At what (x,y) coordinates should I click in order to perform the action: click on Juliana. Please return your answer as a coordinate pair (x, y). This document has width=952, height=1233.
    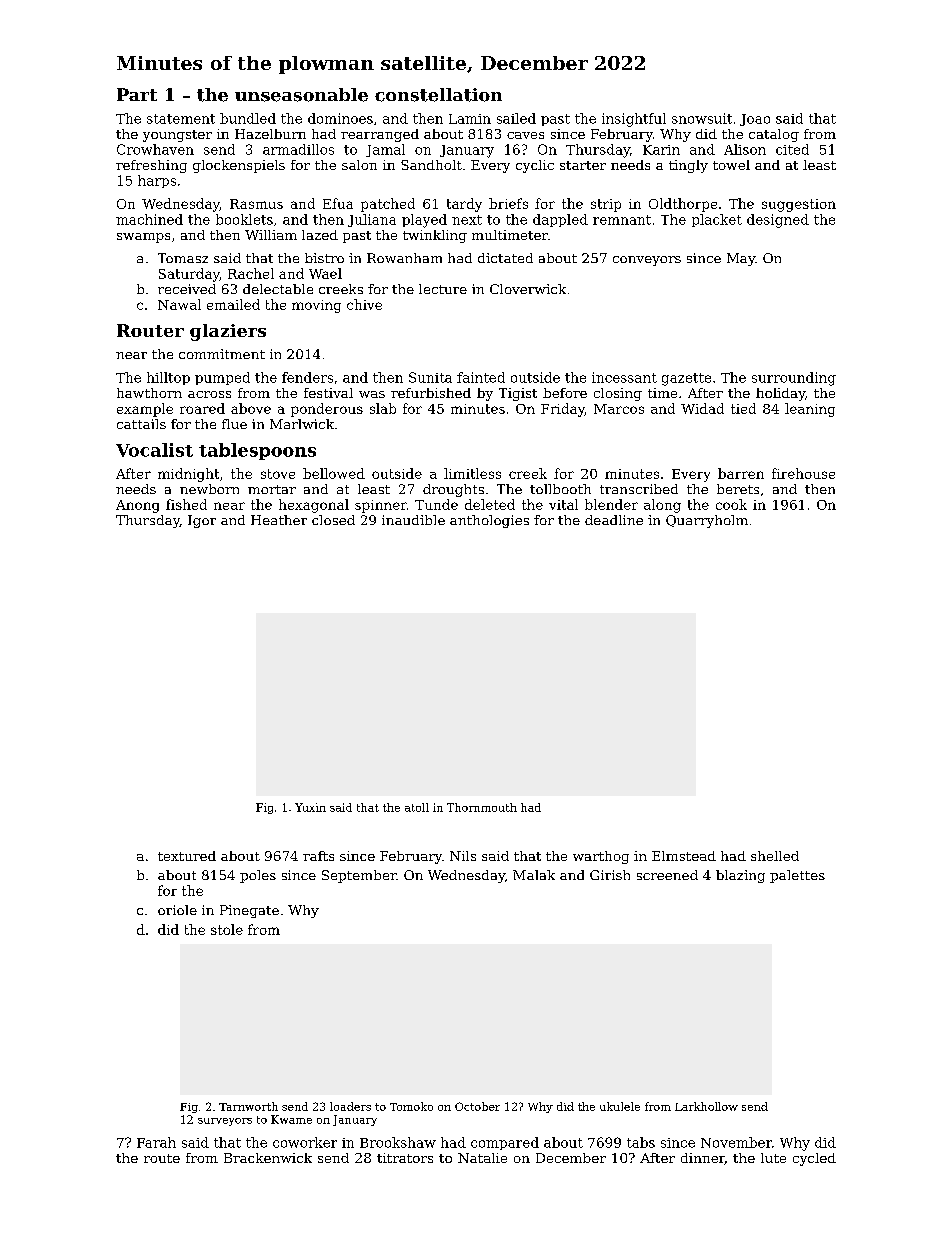
    Looking at the image, I should click on (372, 220).
